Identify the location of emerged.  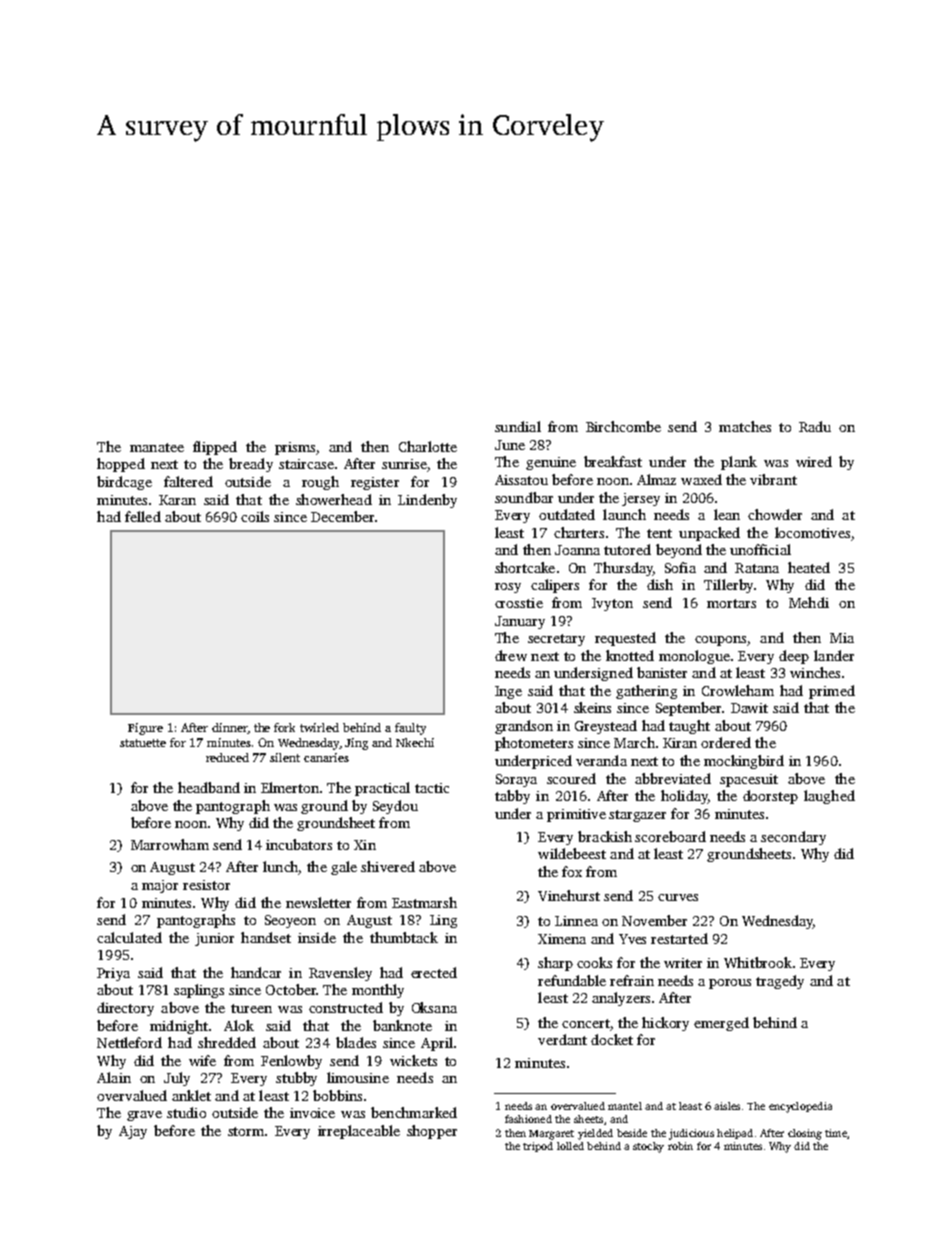
(721, 1024).
